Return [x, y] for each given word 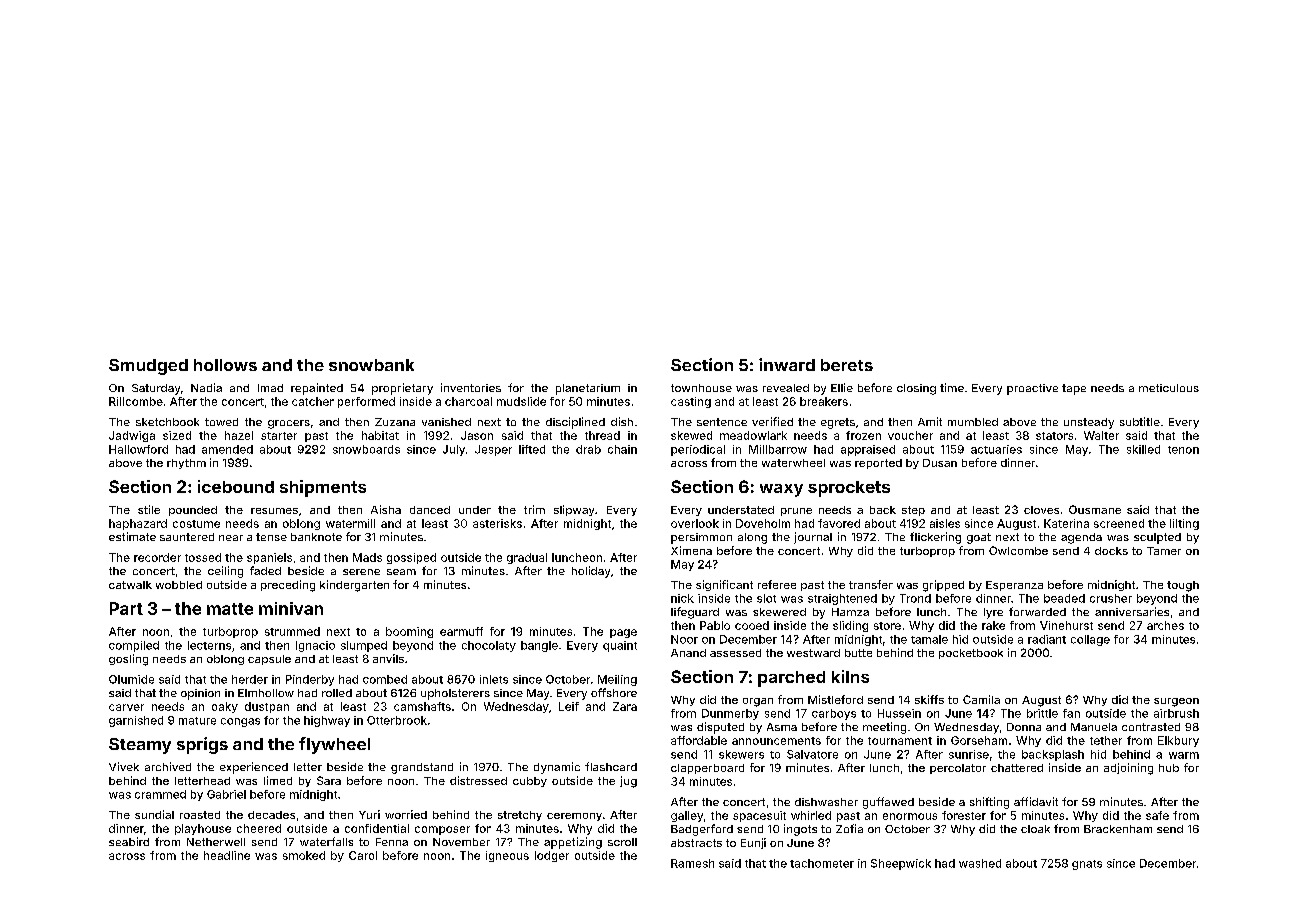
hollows [225, 365]
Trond [915, 598]
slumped [364, 646]
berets [847, 365]
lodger [552, 856]
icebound [236, 486]
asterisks [497, 523]
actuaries [996, 449]
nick [682, 598]
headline [227, 855]
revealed [786, 388]
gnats [1087, 865]
